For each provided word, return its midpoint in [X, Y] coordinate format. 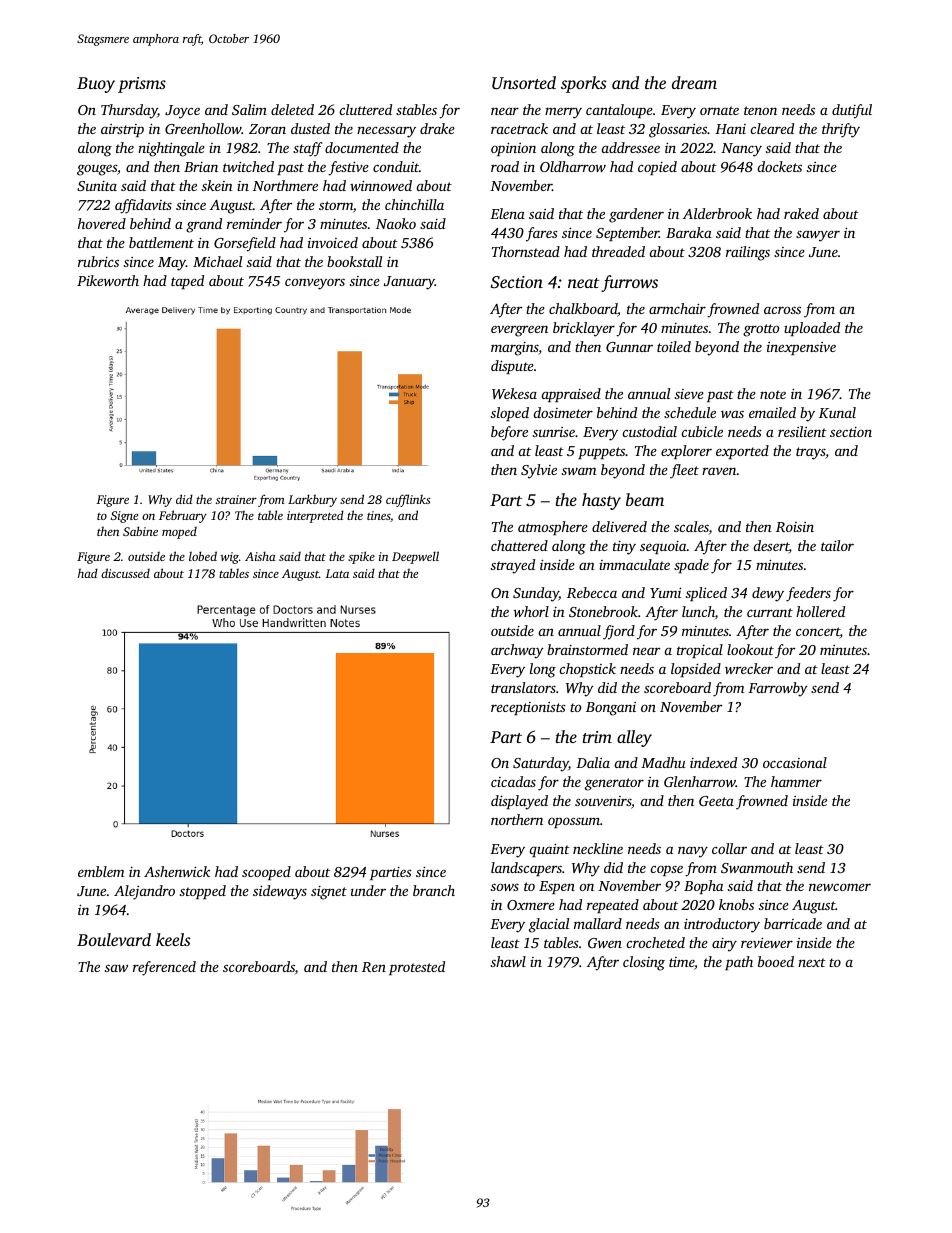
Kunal [837, 412]
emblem [101, 871]
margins [515, 349]
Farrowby [778, 689]
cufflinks [408, 500]
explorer [686, 452]
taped [187, 282]
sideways [280, 892]
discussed [125, 573]
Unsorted [524, 83]
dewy [768, 594]
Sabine [140, 531]
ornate [719, 110]
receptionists [528, 708]
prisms [142, 85]
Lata [337, 573]
